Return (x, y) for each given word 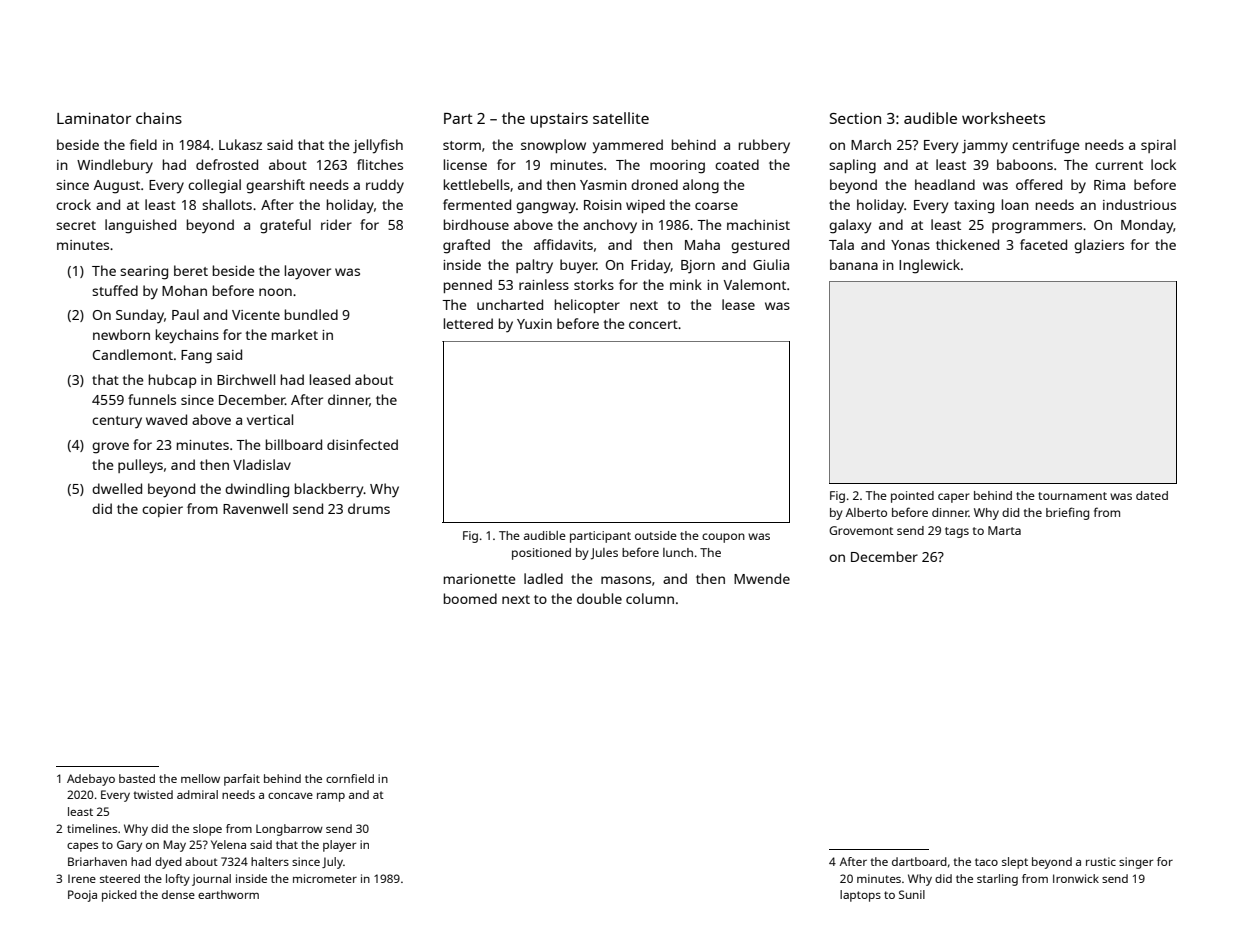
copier (162, 510)
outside (656, 535)
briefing (1067, 513)
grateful (285, 226)
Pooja (82, 896)
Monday (1147, 226)
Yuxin (534, 324)
